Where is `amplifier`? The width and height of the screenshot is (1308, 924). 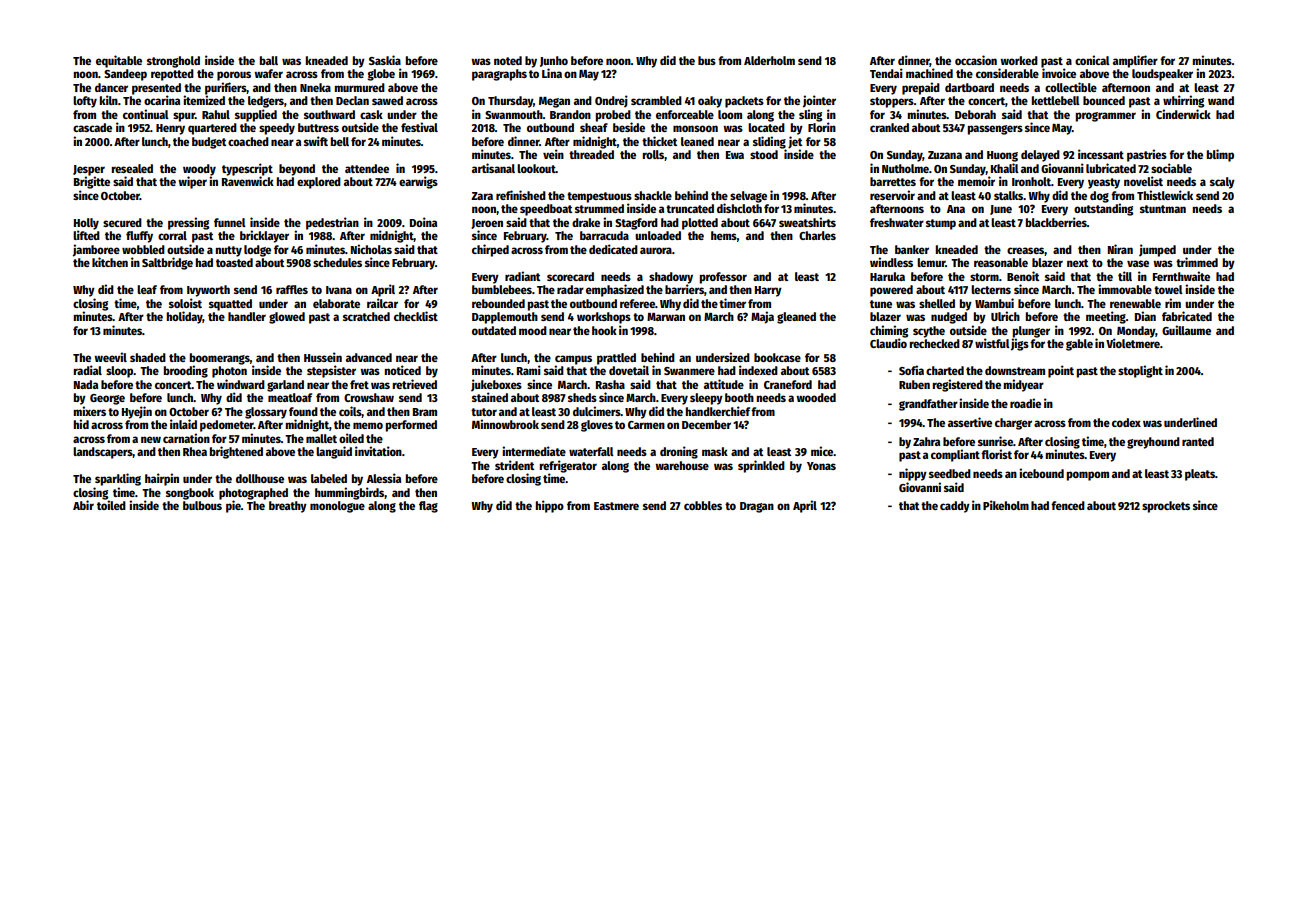 amplifier is located at coordinates (1135, 61).
